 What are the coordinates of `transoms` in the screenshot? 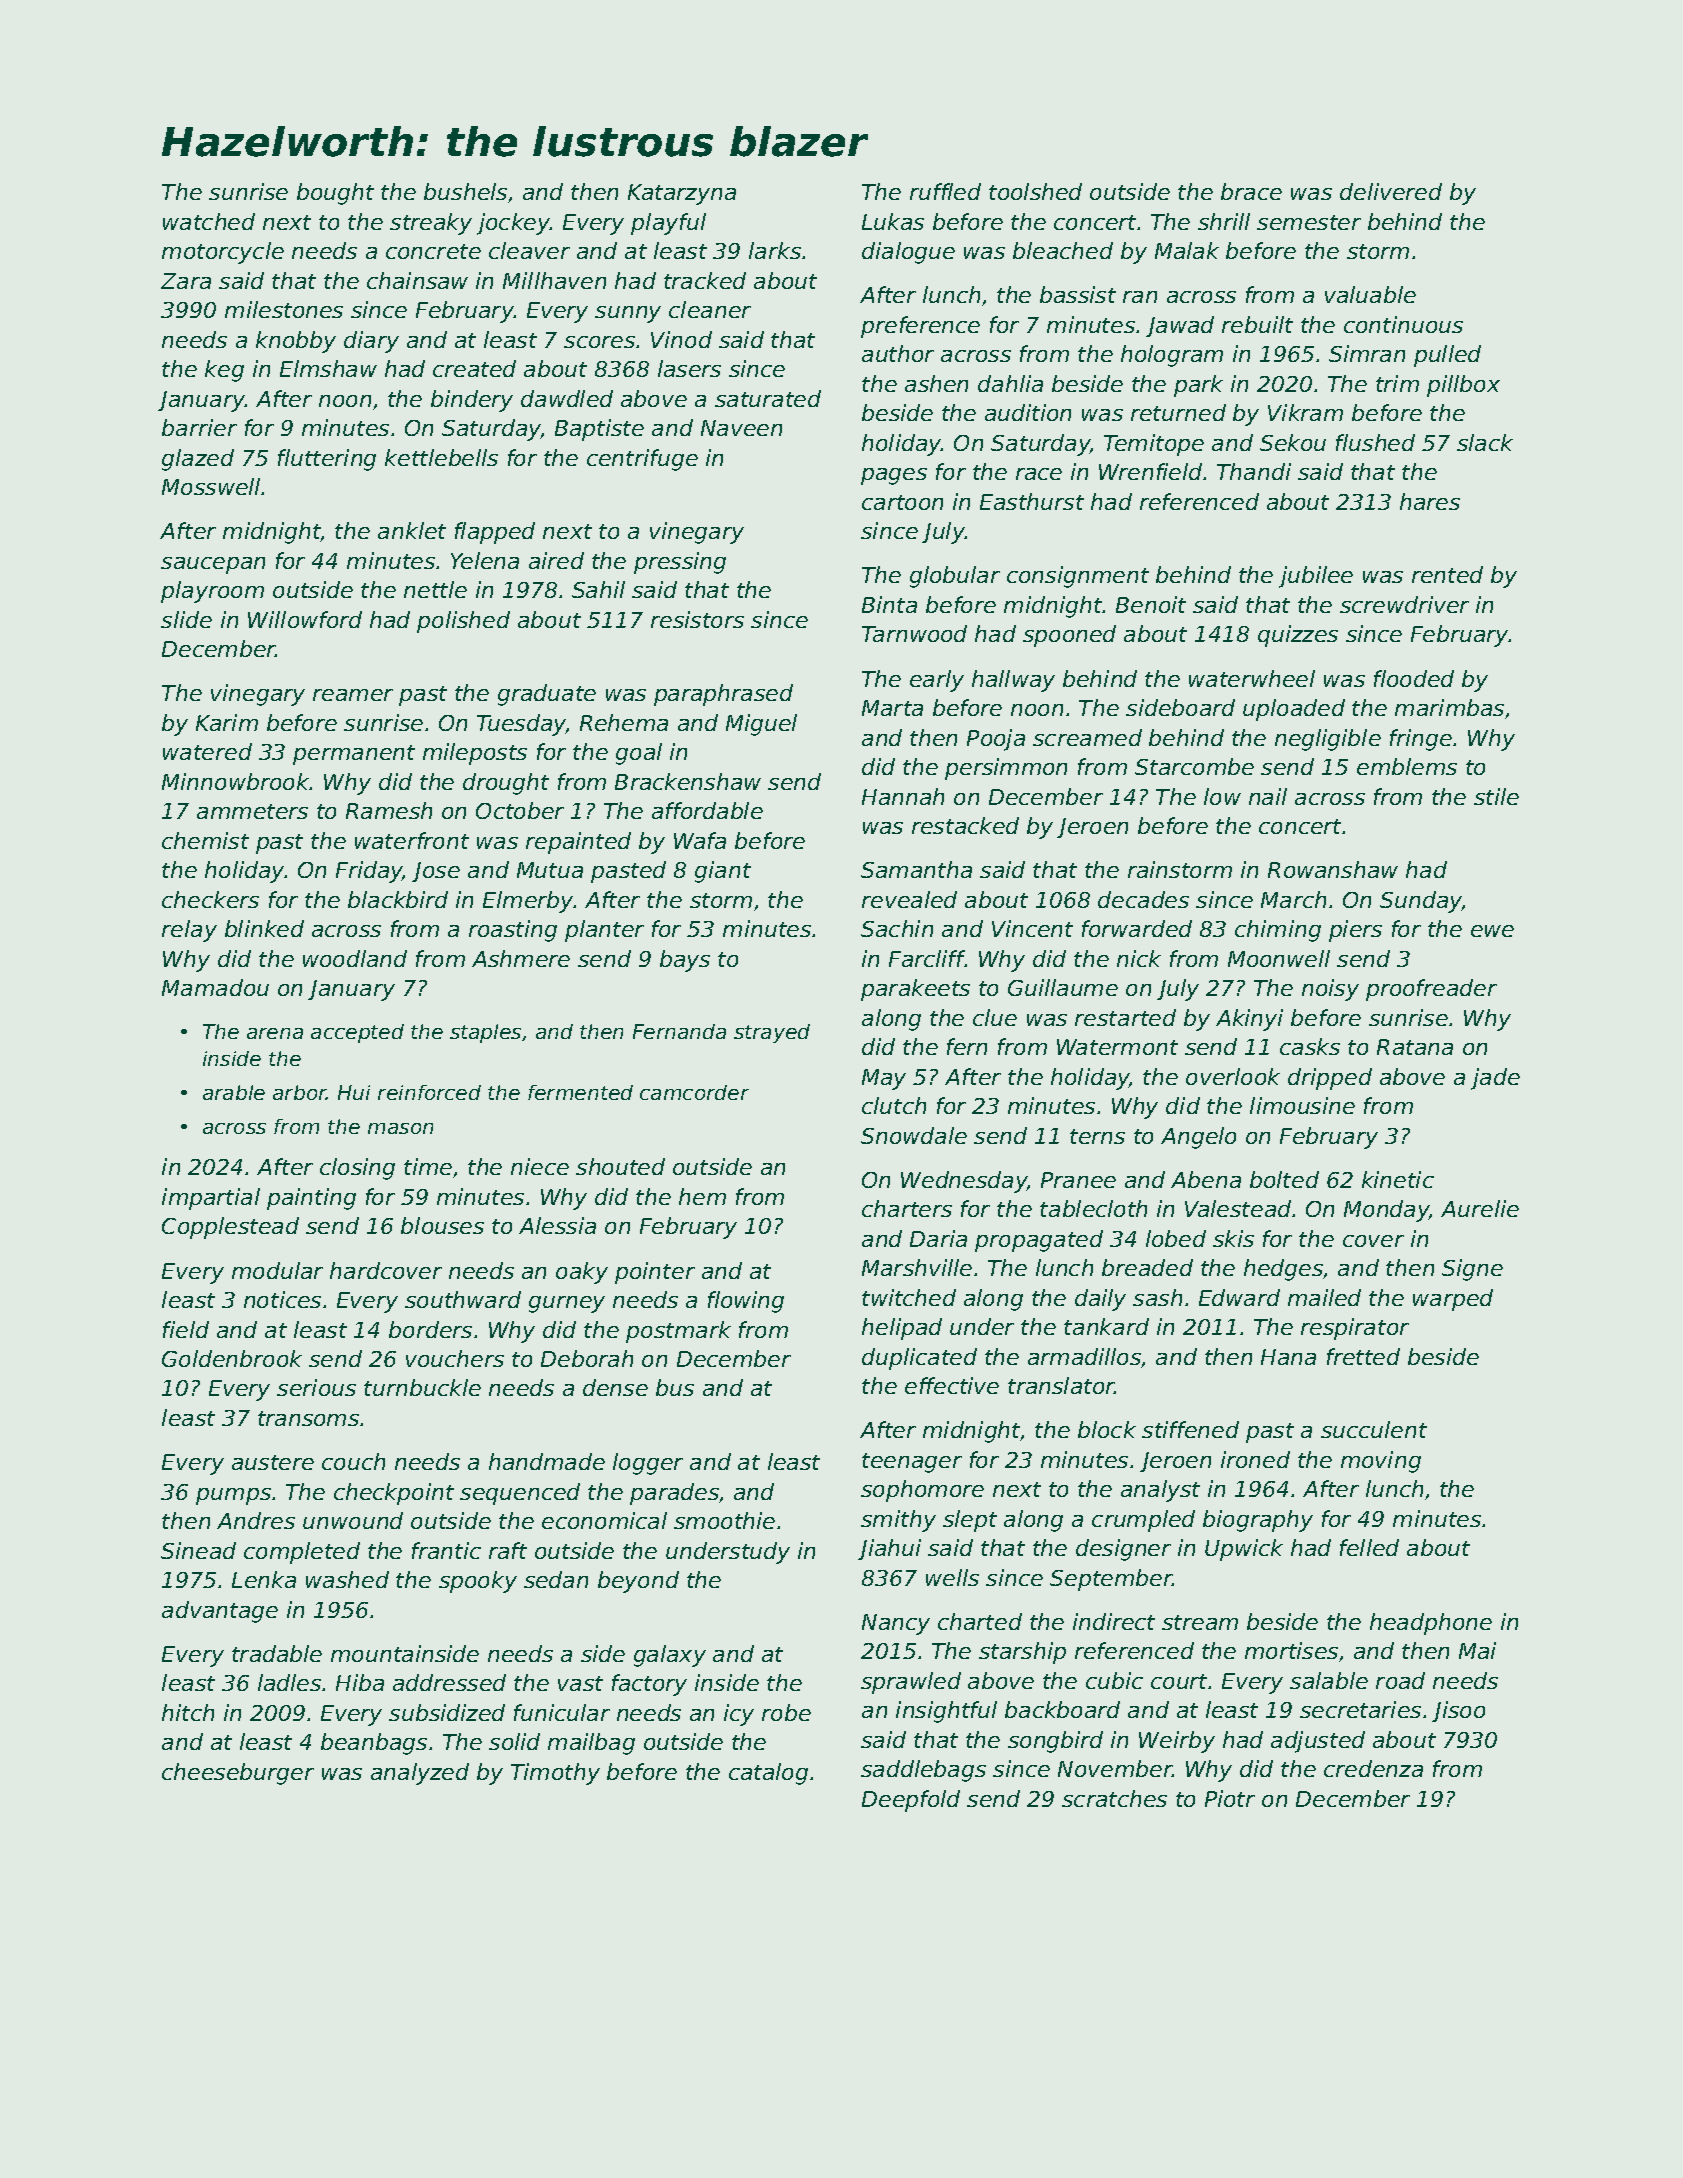 It's located at (308, 1418).
